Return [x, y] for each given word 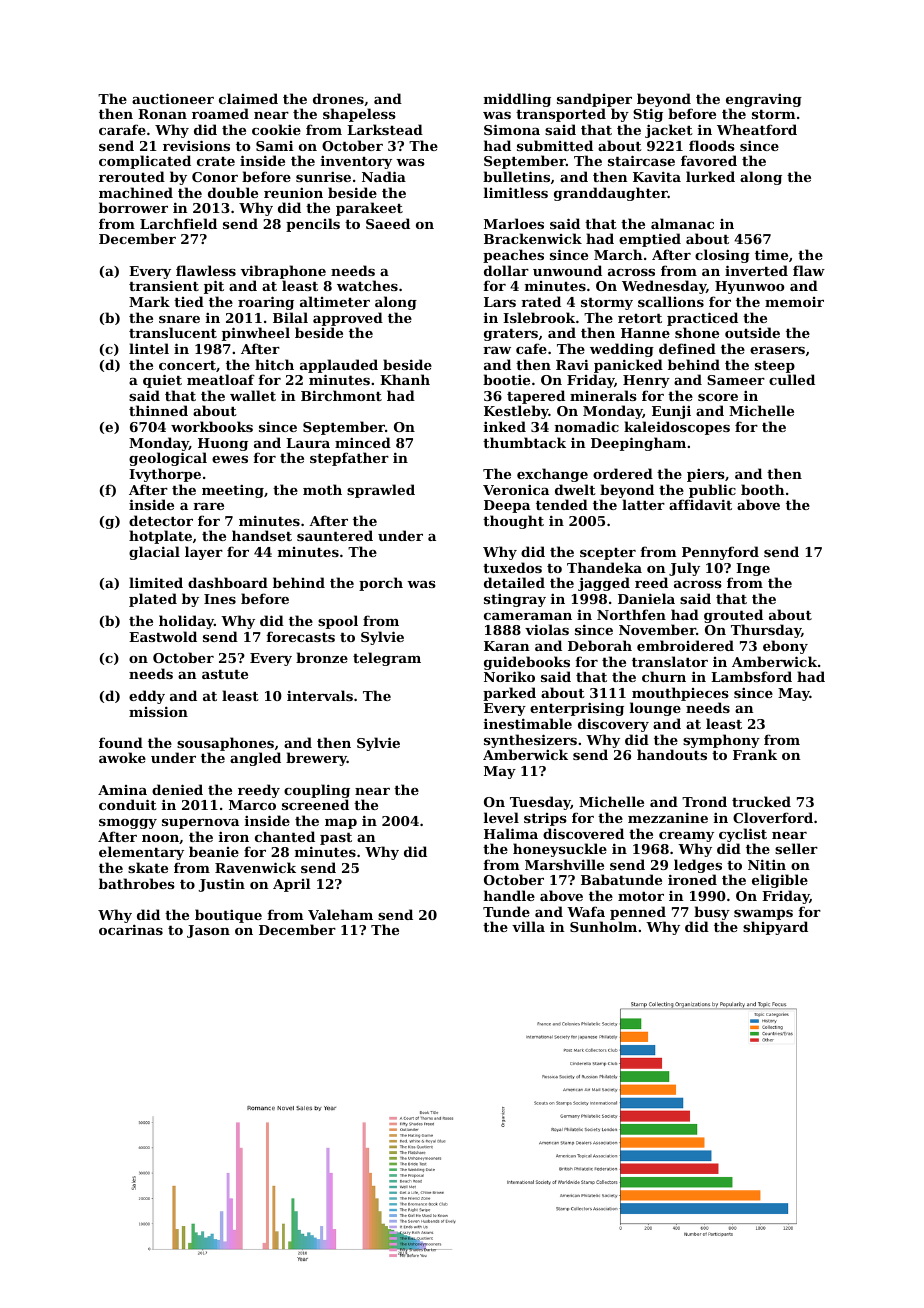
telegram [387, 659]
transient [164, 285]
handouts [672, 754]
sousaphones [225, 744]
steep [775, 367]
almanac [682, 223]
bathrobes [137, 883]
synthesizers [530, 741]
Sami [274, 146]
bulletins [516, 176]
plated [153, 600]
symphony [721, 741]
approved [348, 319]
